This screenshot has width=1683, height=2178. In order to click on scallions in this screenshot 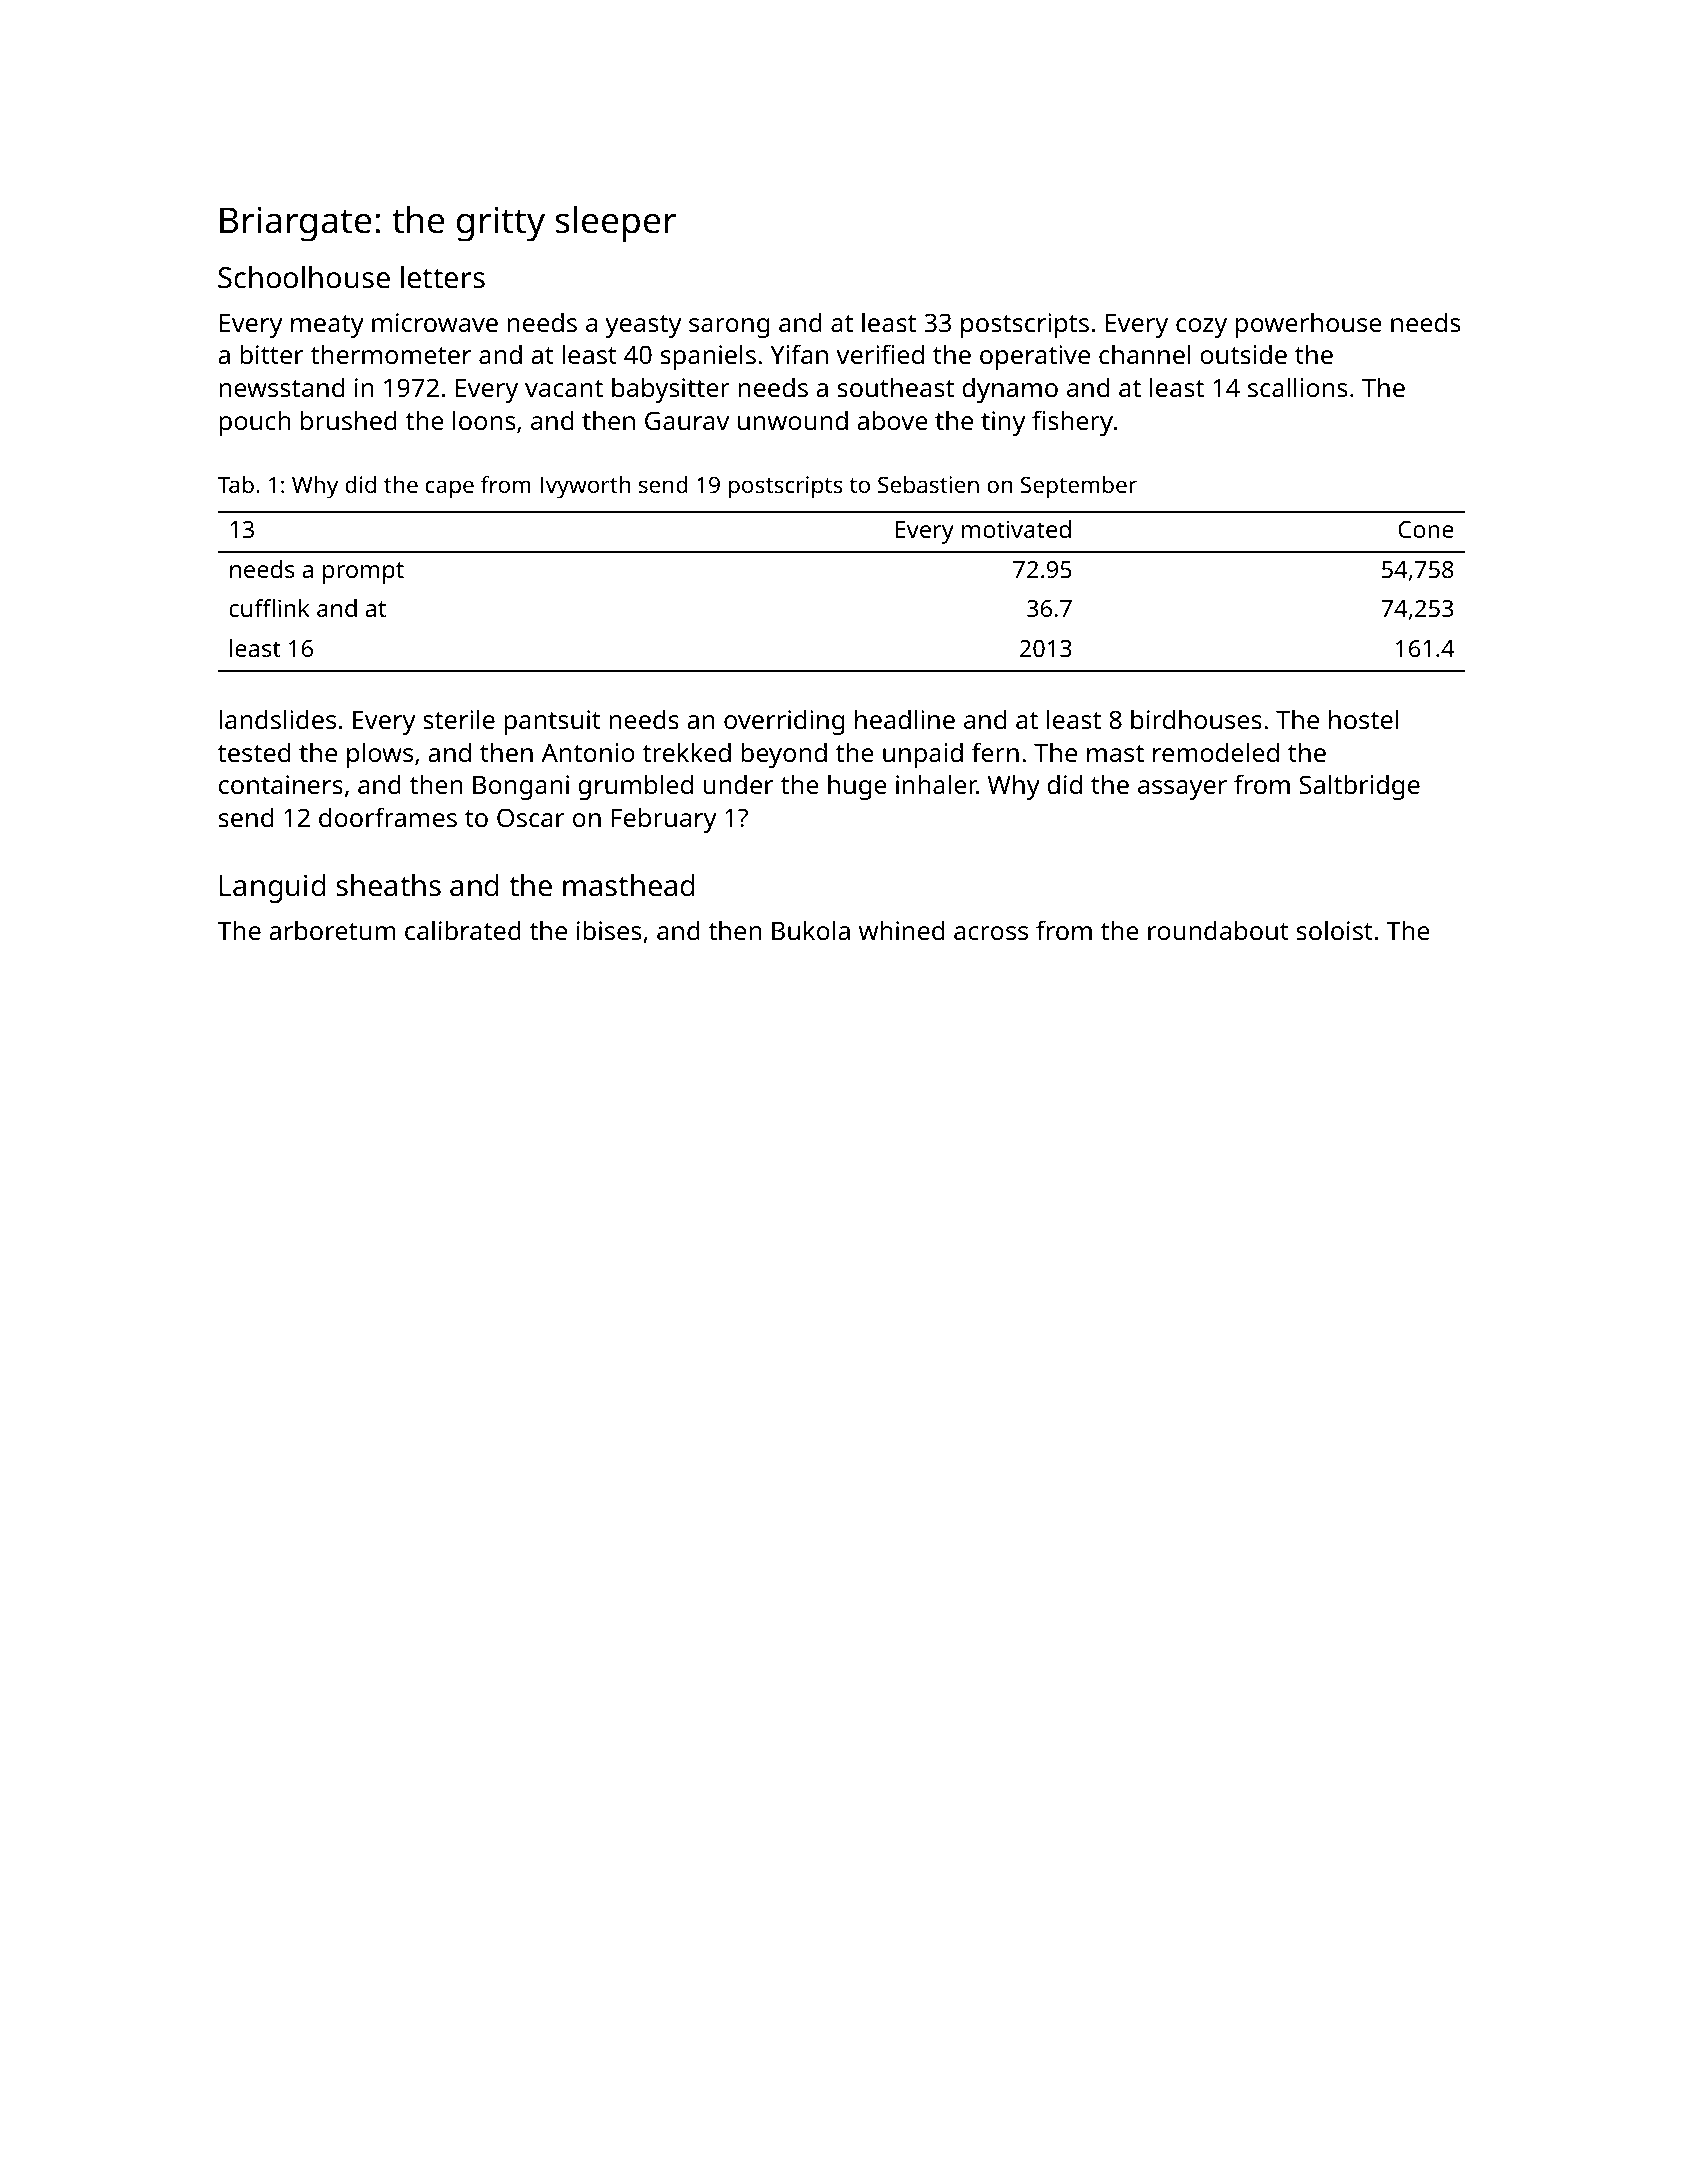, I will do `click(1297, 387)`.
